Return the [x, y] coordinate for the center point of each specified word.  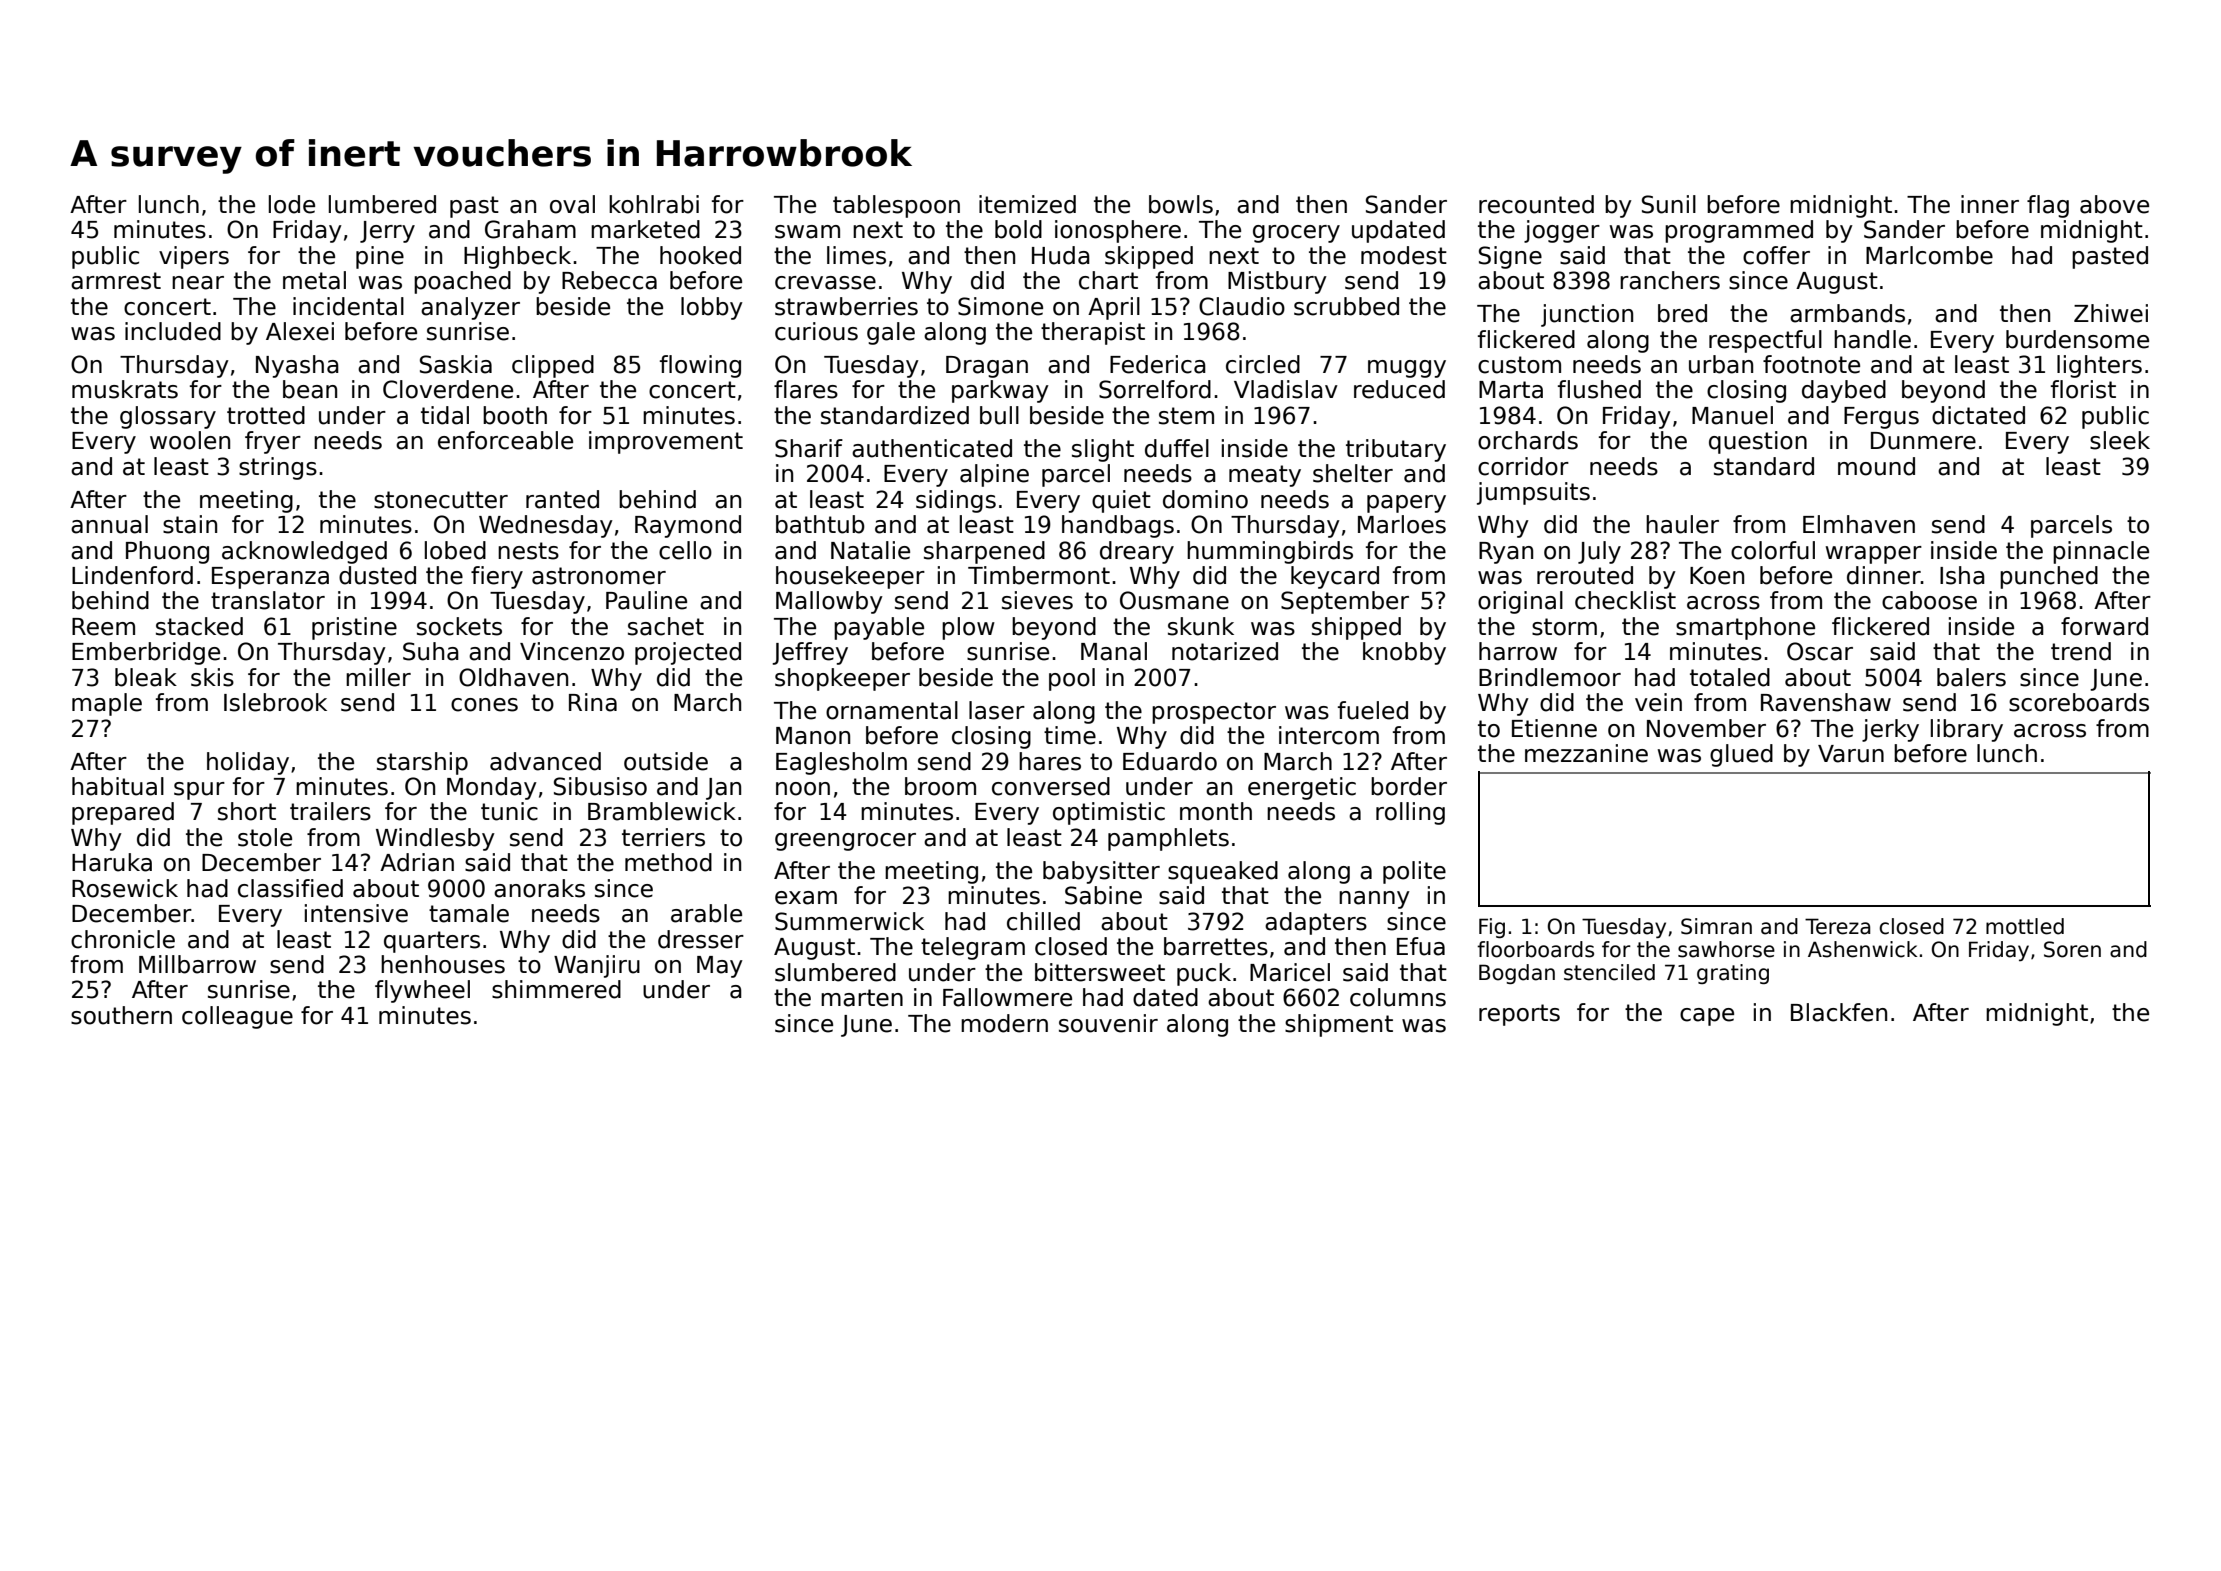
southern [121, 1015]
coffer [1776, 255]
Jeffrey [810, 653]
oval [572, 204]
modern [1004, 1023]
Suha [431, 651]
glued [1741, 755]
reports [1519, 1015]
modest [1404, 255]
